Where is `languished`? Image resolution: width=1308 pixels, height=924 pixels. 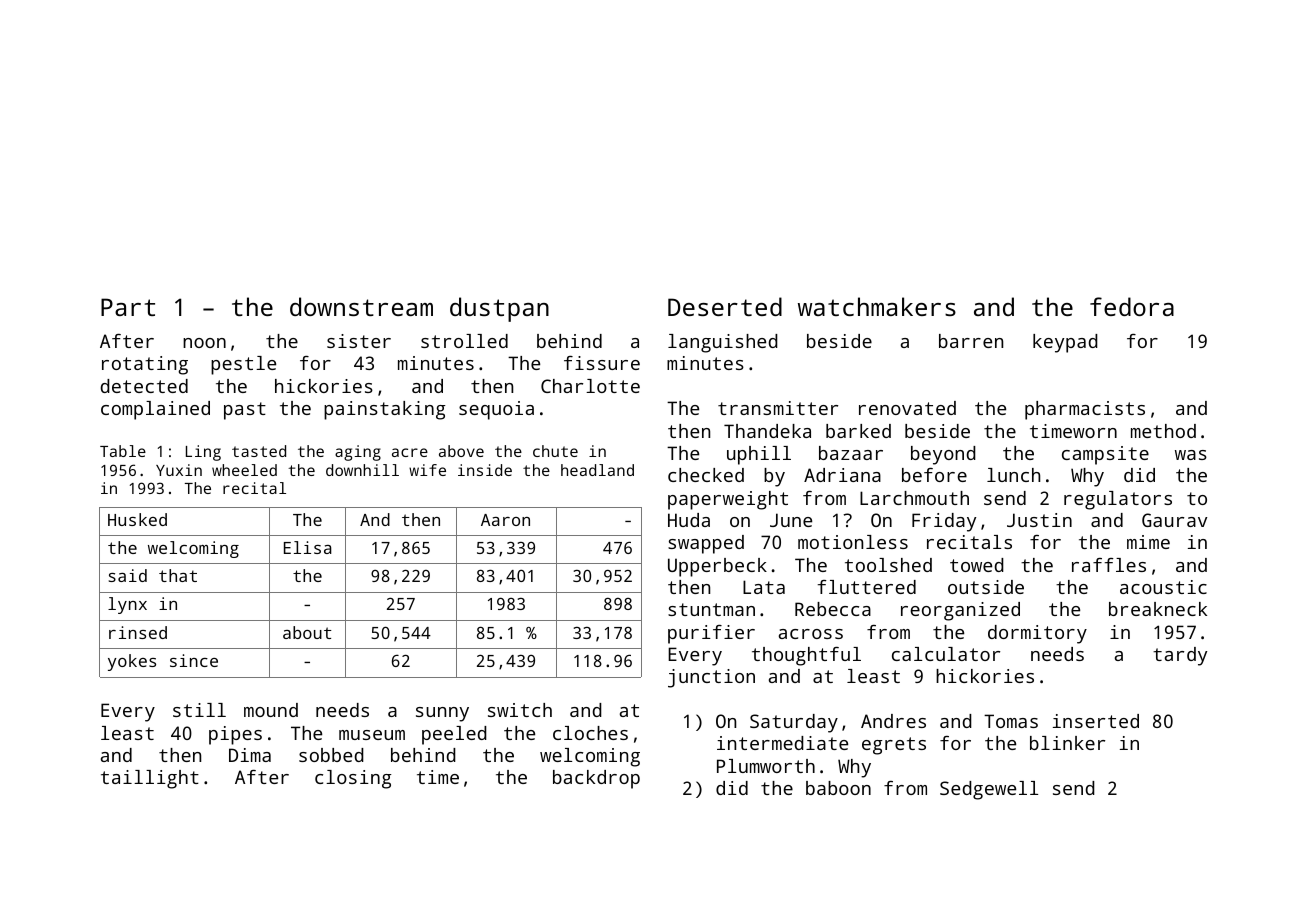
languished is located at coordinates (723, 343).
